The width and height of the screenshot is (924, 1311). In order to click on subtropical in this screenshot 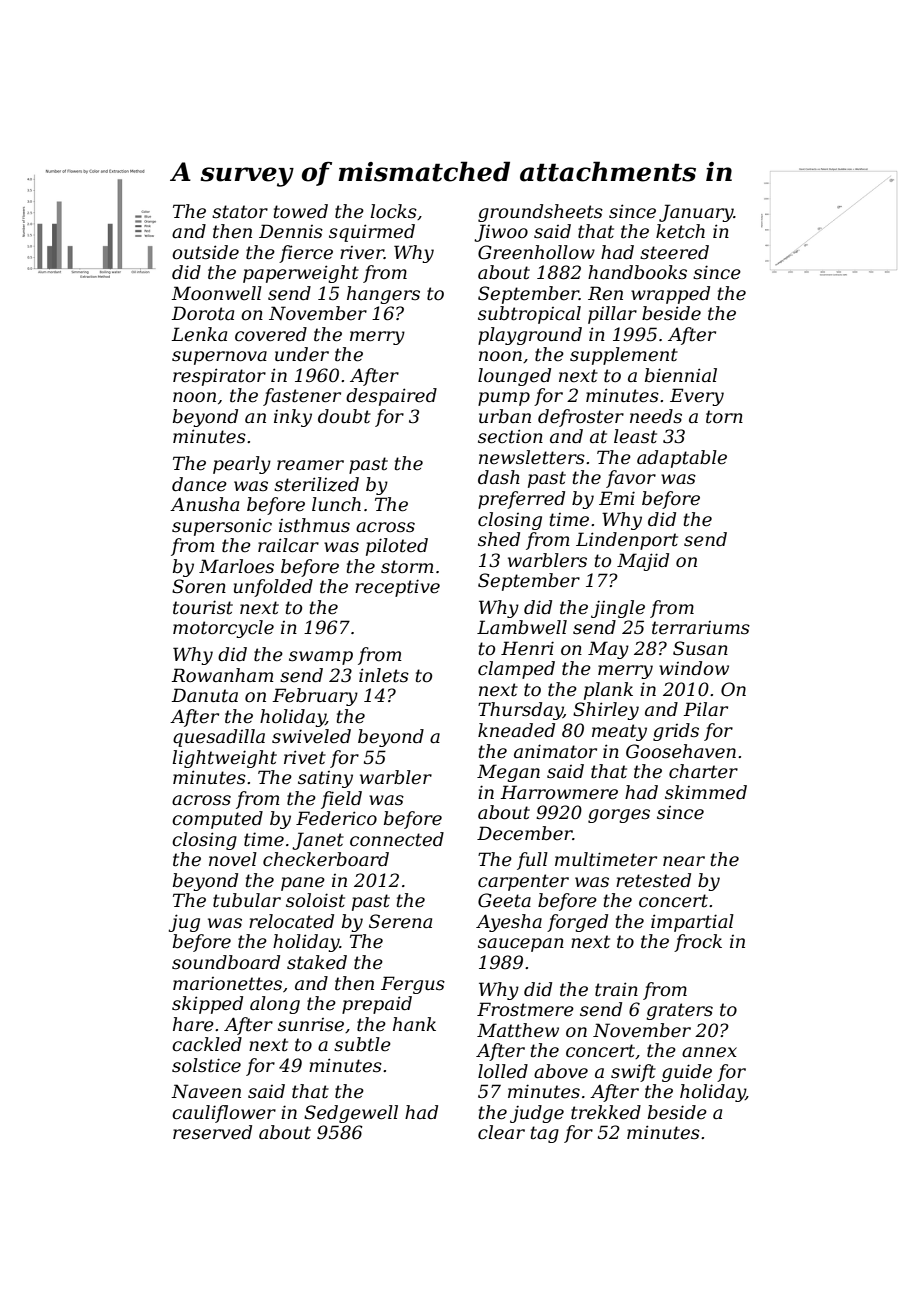, I will do `click(529, 315)`.
